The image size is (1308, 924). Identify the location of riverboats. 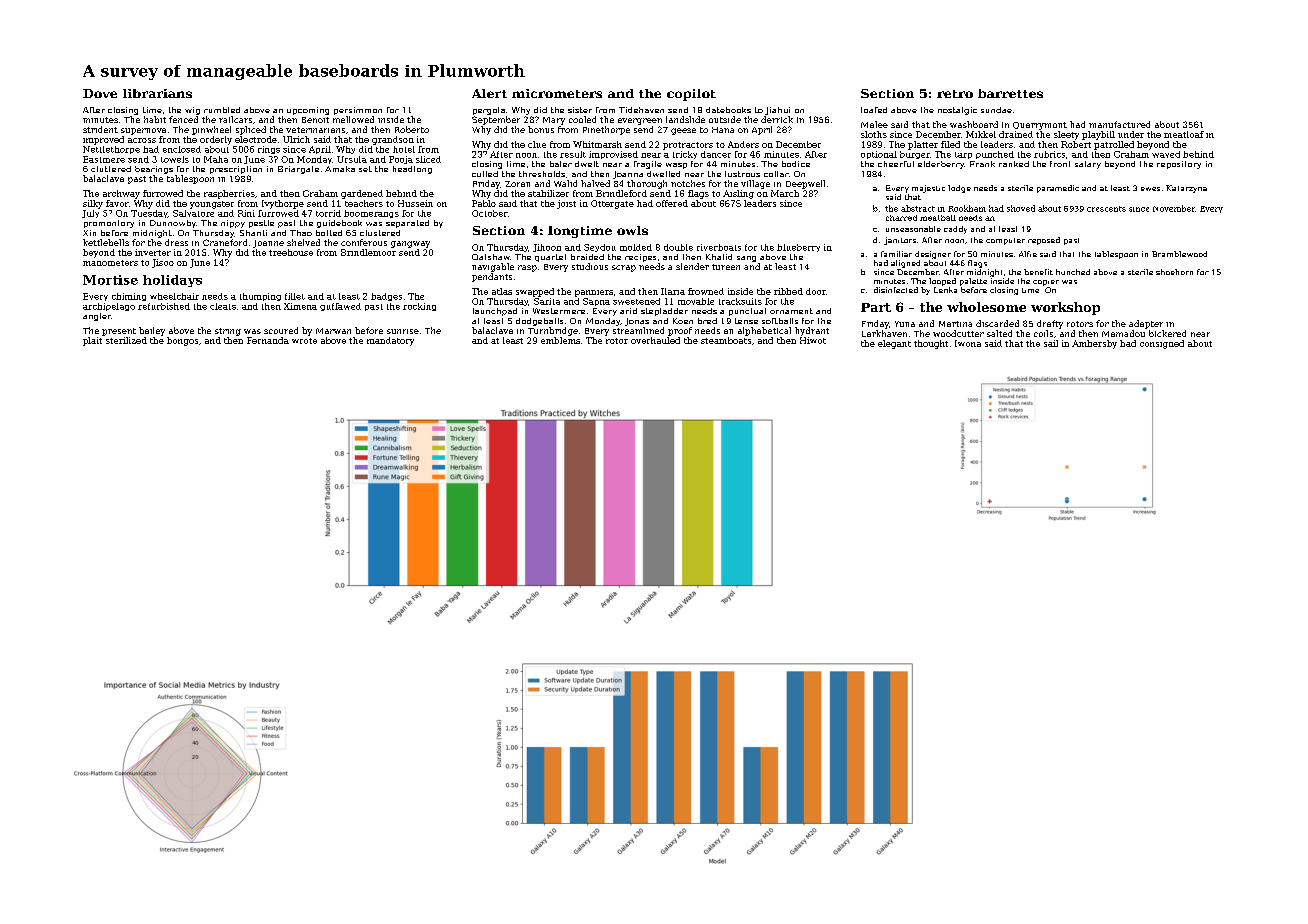
(719, 247).
